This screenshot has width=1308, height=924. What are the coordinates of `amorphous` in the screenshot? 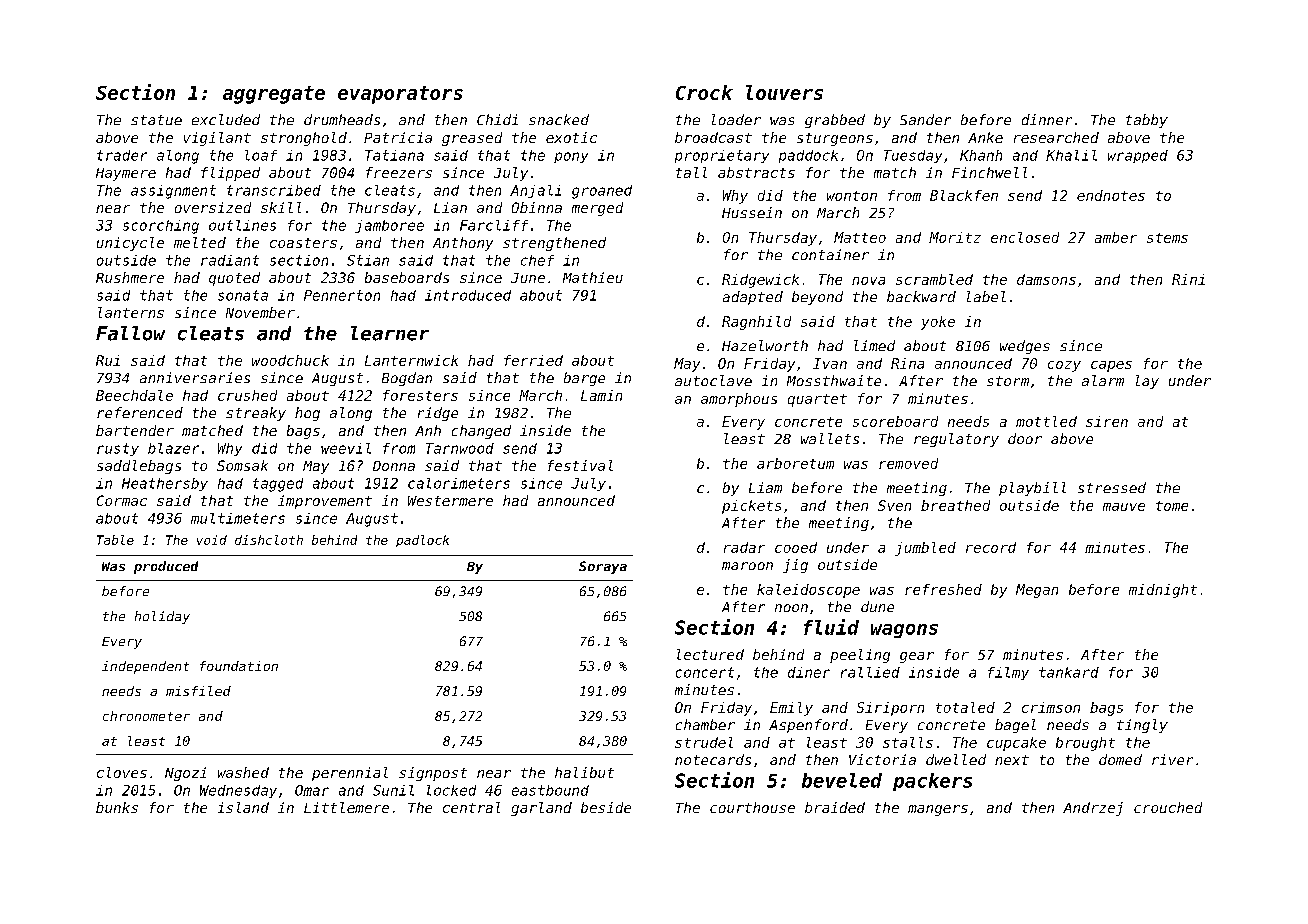 It's located at (739, 400).
